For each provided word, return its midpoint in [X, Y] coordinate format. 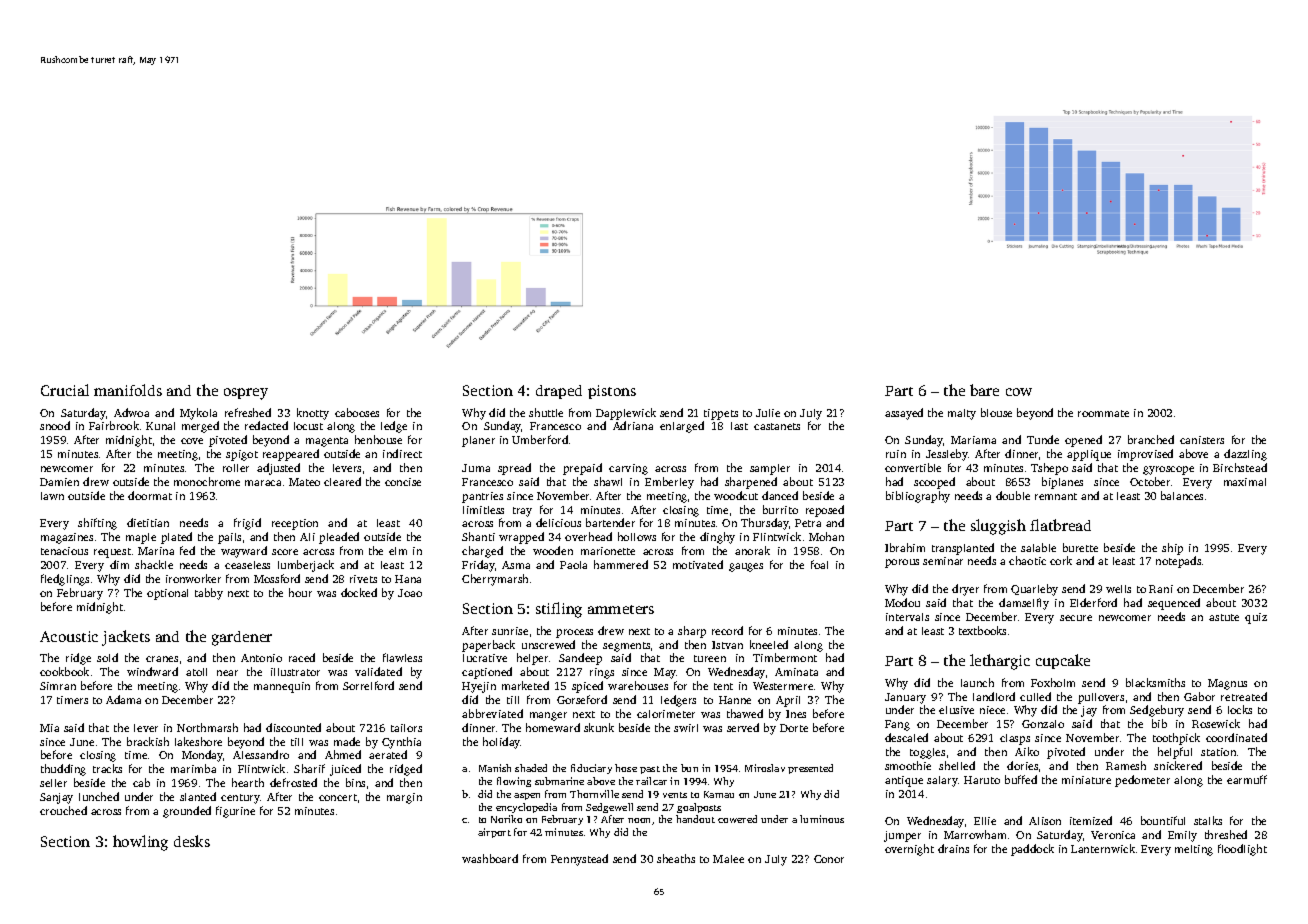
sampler [770, 469]
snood [55, 425]
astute [1224, 617]
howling [140, 843]
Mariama [973, 440]
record [727, 630]
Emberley [669, 483]
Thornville [594, 794]
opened [1083, 441]
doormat [150, 495]
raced [302, 657]
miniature [1086, 780]
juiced [345, 770]
